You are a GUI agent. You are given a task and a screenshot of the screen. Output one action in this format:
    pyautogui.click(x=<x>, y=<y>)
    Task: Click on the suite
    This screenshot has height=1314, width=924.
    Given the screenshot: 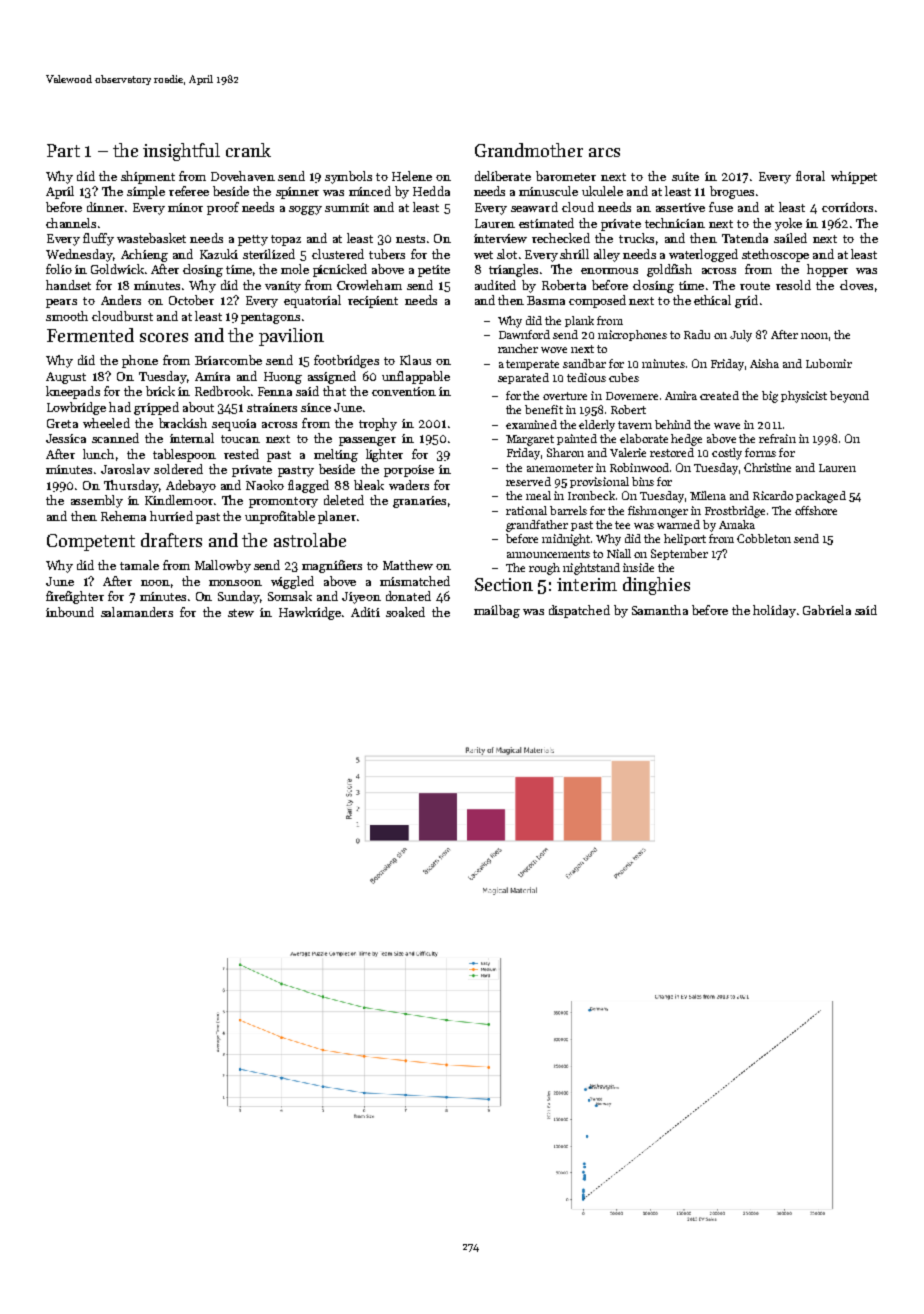 What is the action you would take?
    pyautogui.click(x=685, y=176)
